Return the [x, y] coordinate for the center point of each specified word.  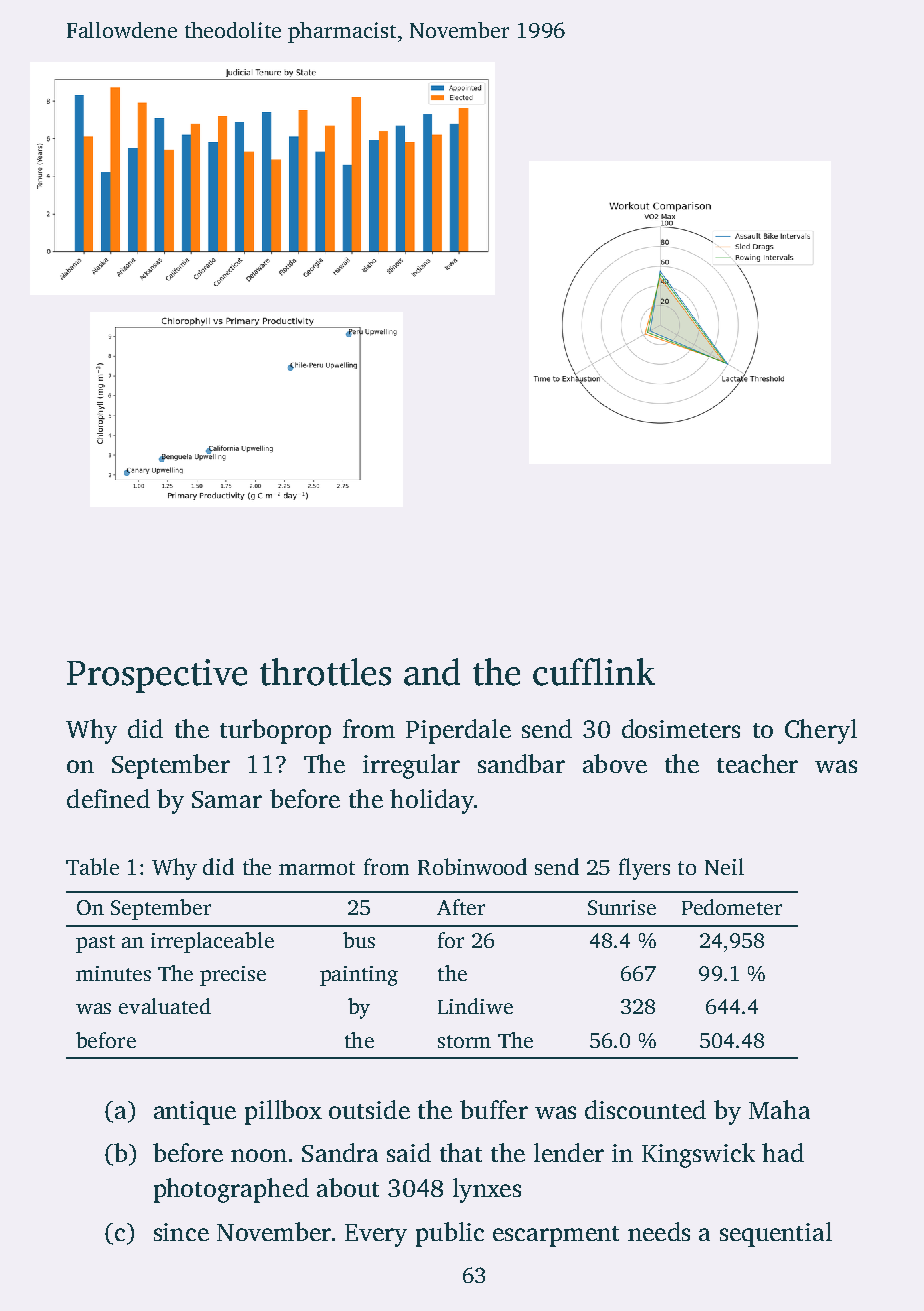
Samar [227, 799]
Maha [779, 1109]
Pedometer [732, 907]
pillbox [283, 1112]
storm [464, 1041]
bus [359, 940]
